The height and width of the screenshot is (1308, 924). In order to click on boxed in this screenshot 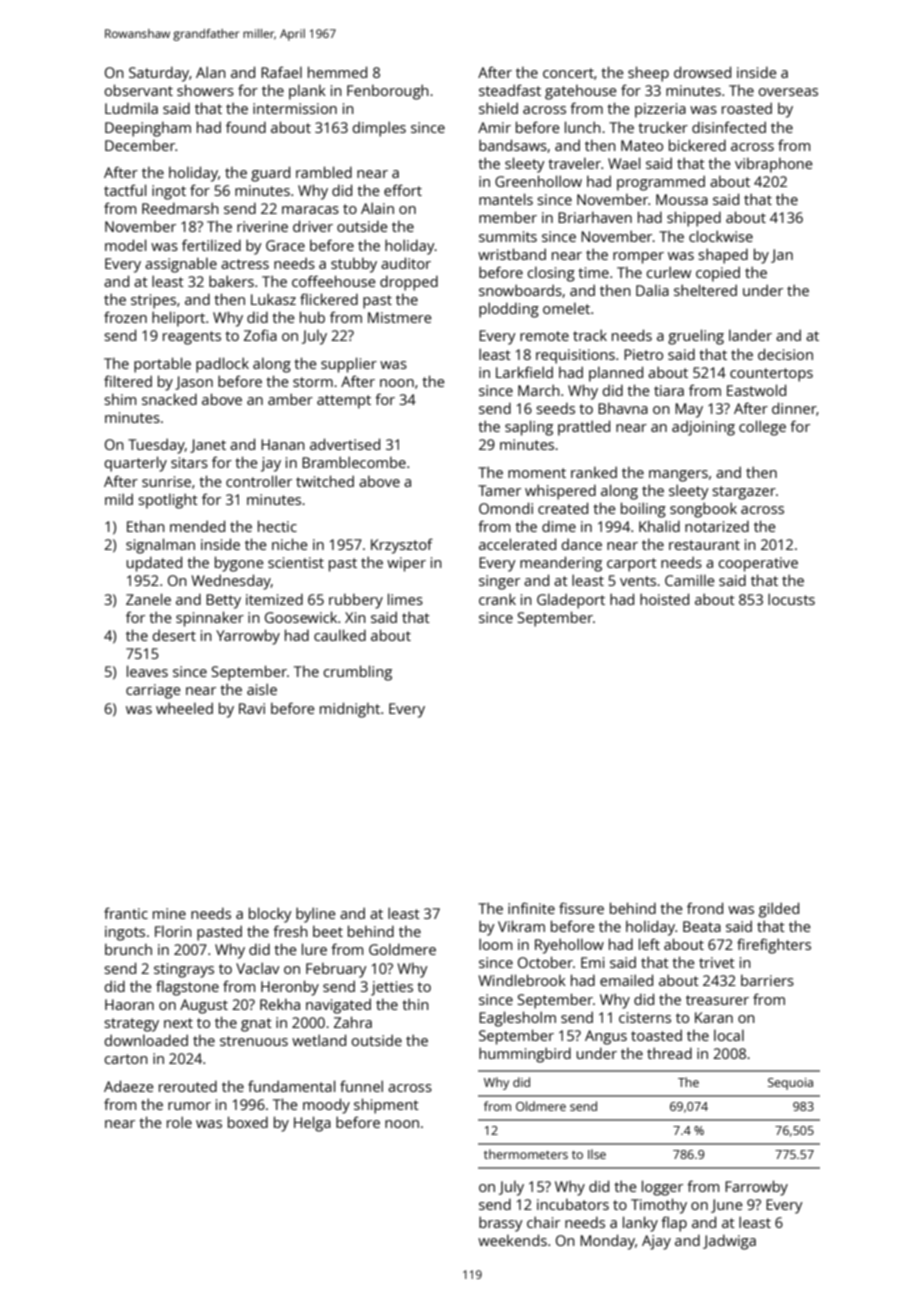, I will do `click(248, 1122)`.
